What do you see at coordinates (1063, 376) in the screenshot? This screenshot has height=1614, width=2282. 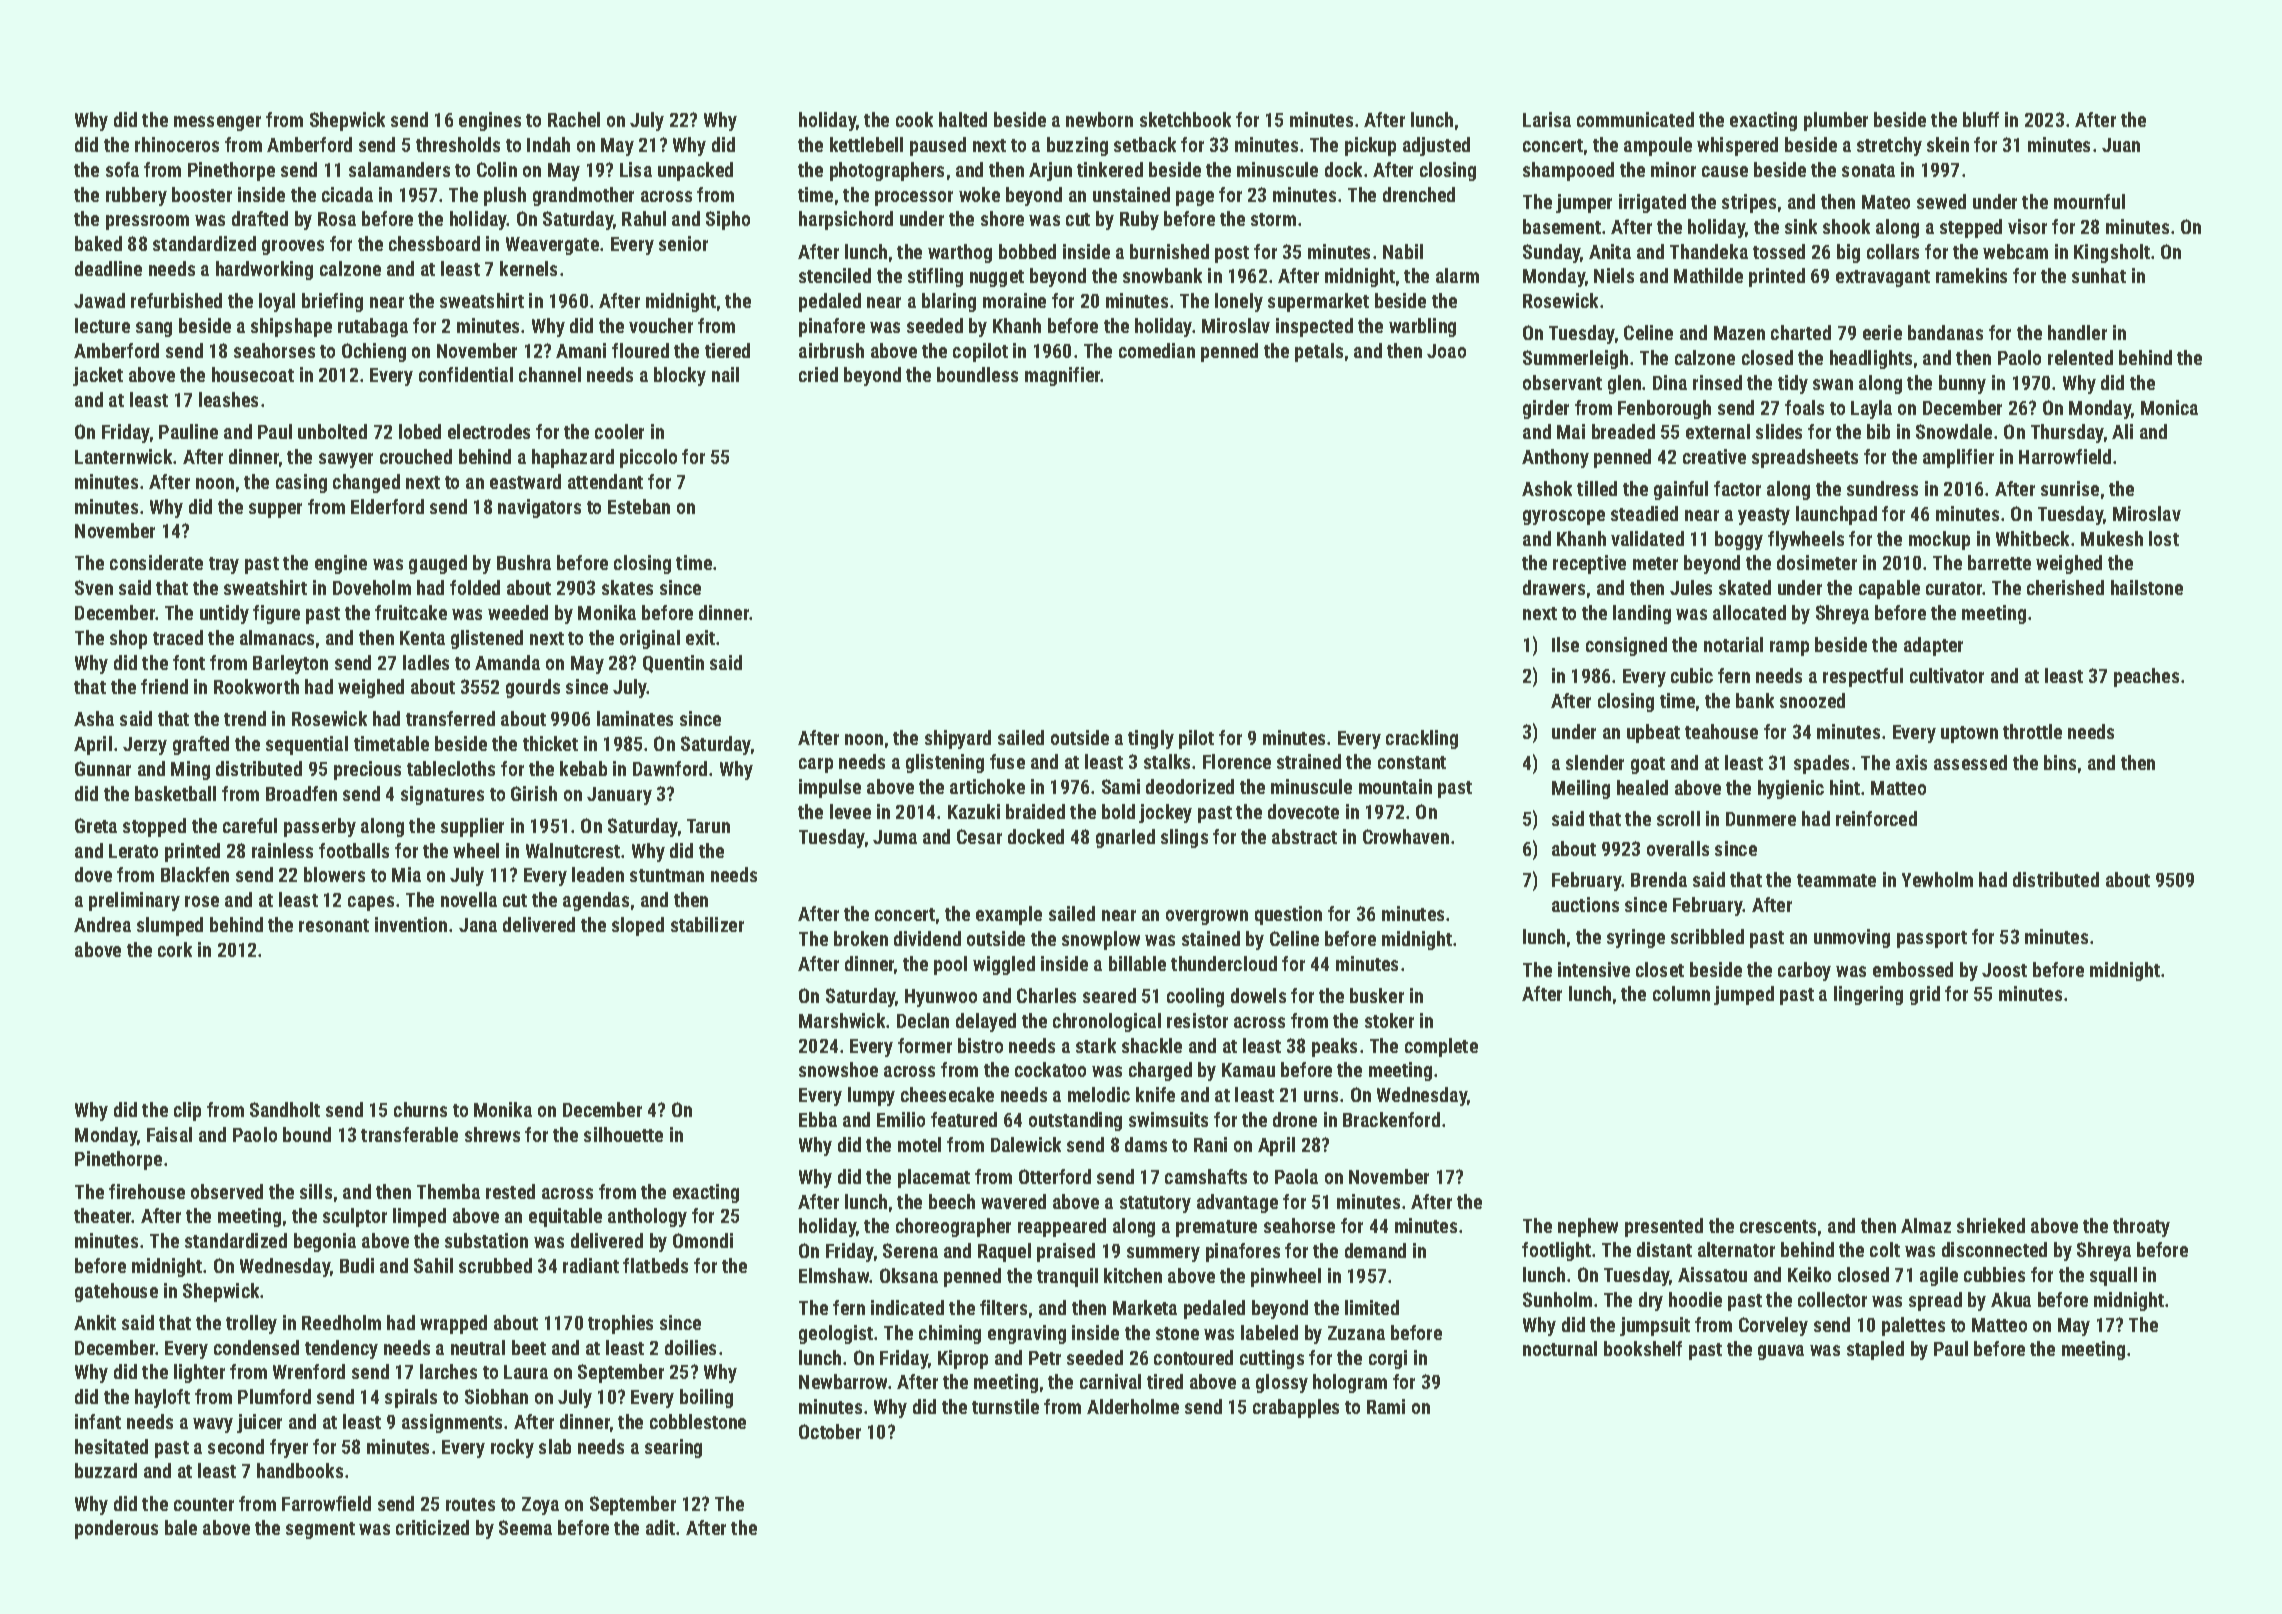 I see `magnifier` at bounding box center [1063, 376].
